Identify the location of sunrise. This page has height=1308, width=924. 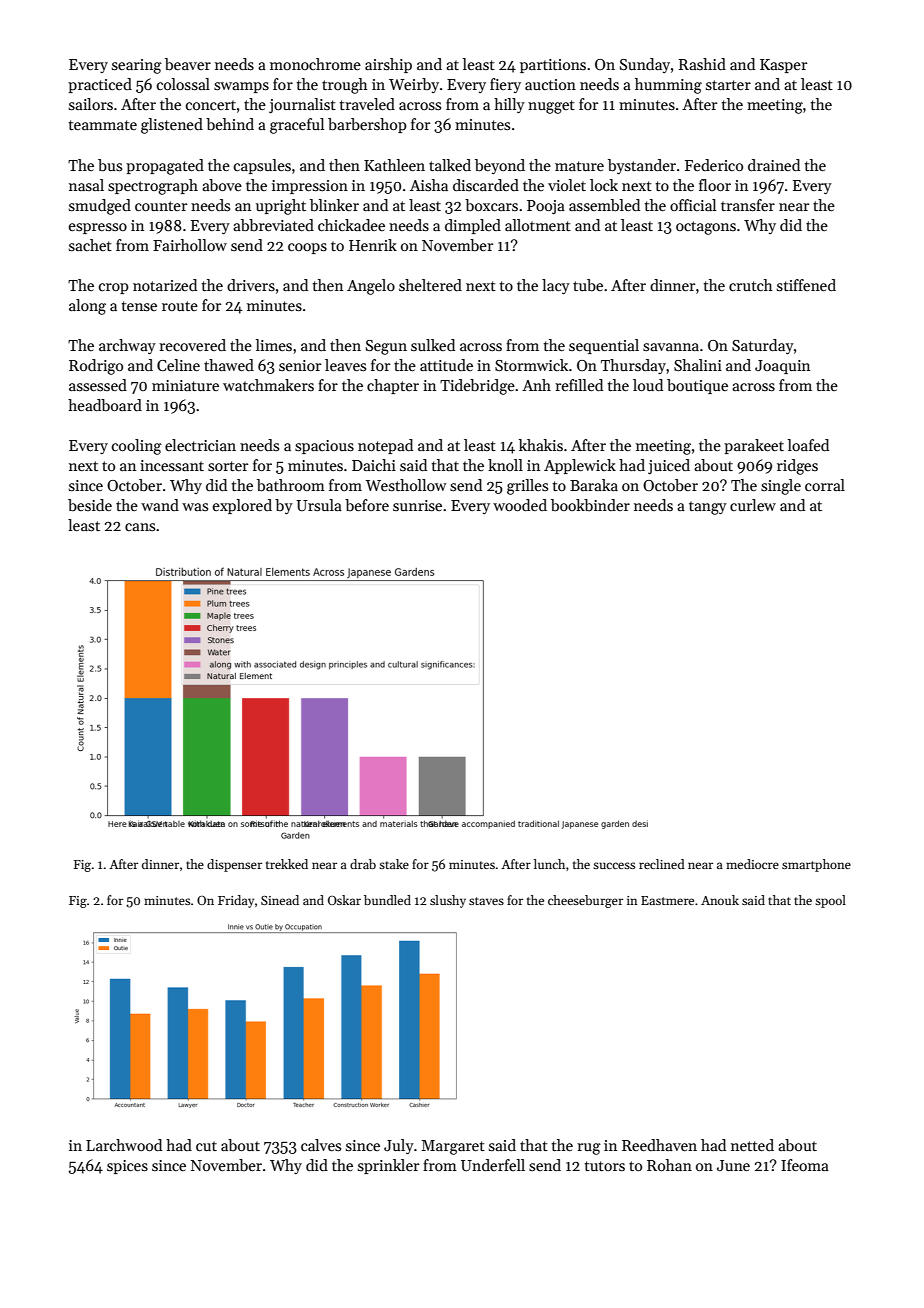
(417, 505).
